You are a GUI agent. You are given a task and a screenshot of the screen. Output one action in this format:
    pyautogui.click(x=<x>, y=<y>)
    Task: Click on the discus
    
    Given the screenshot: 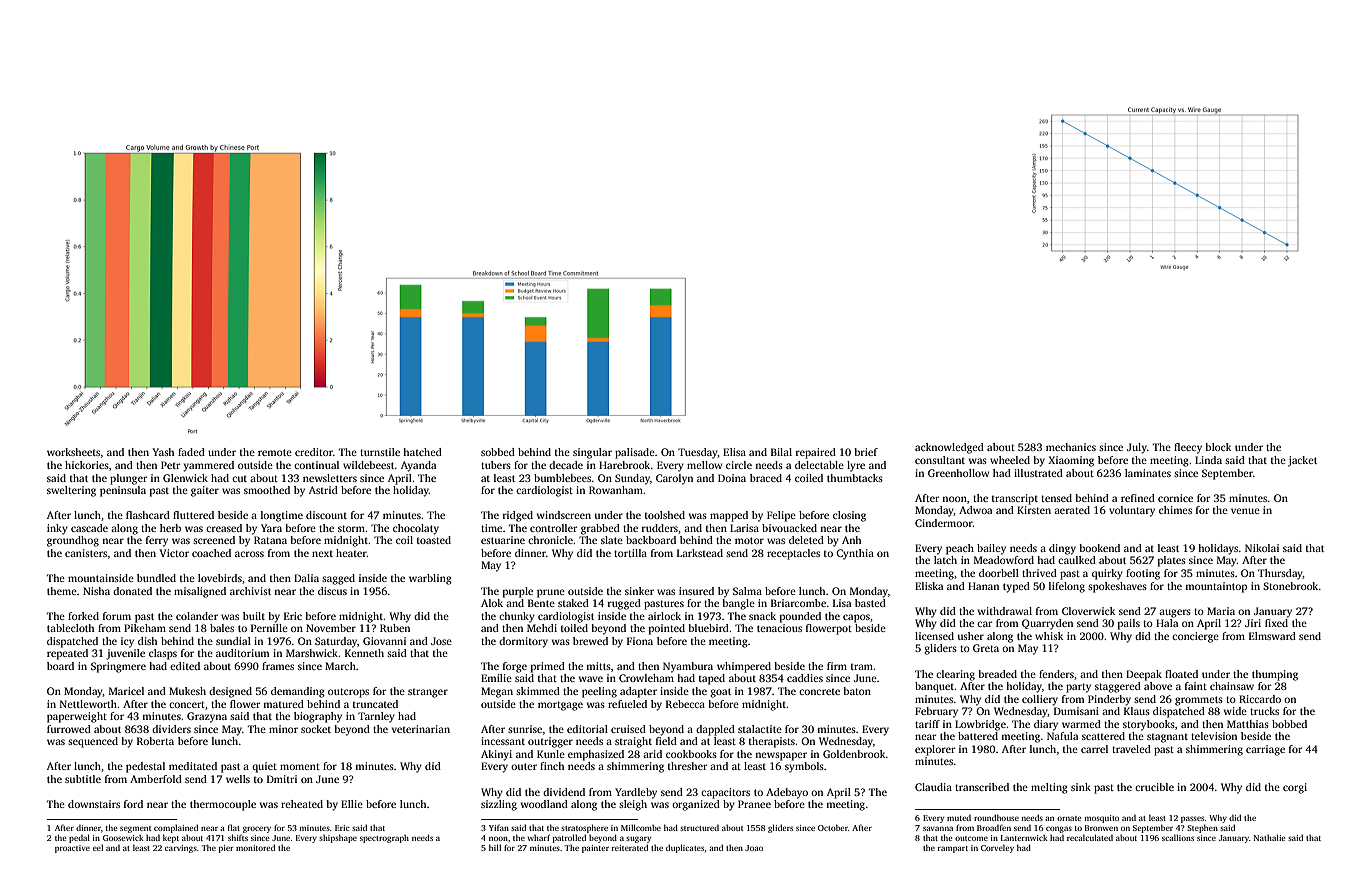 What is the action you would take?
    pyautogui.click(x=332, y=591)
